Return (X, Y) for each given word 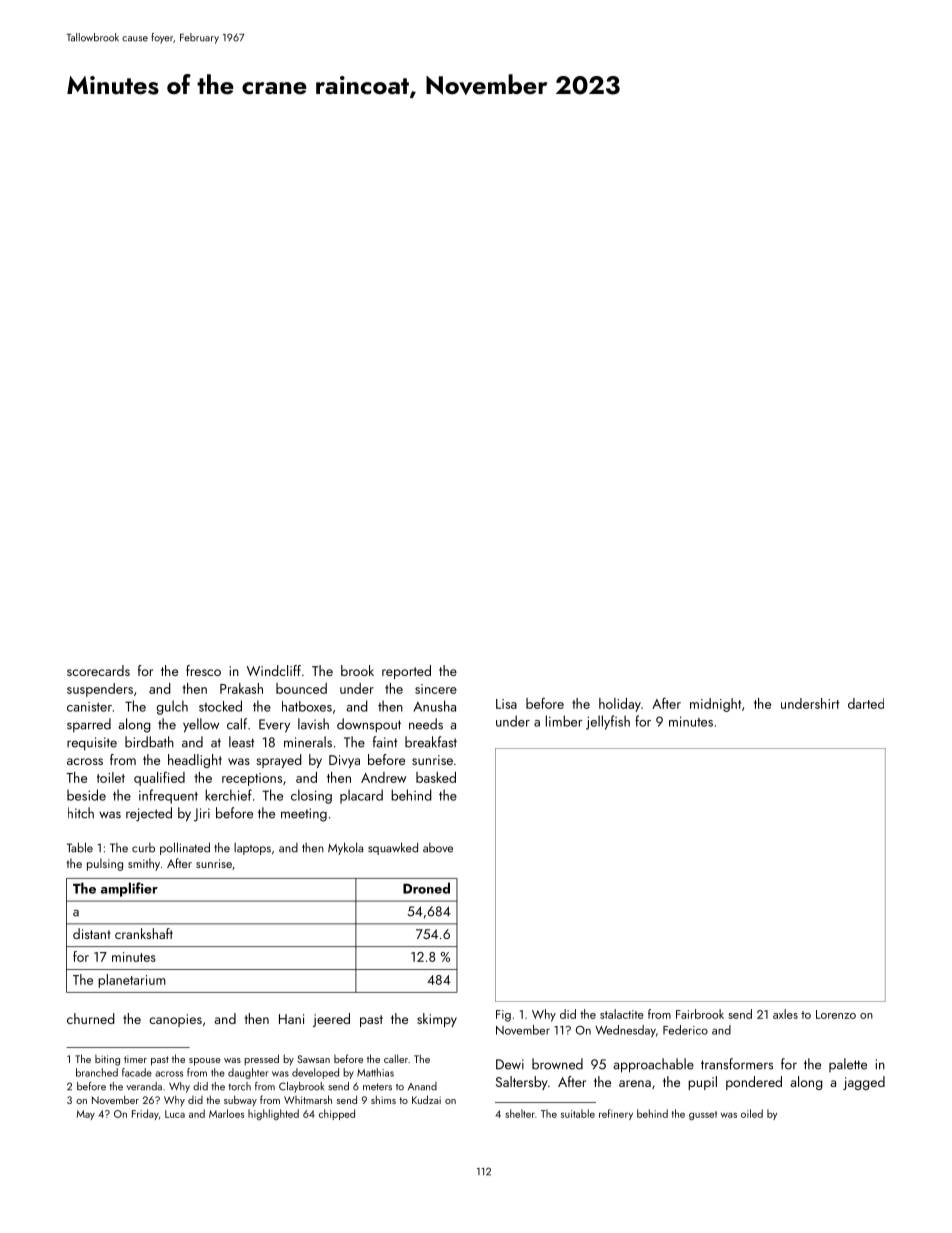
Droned (426, 888)
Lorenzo (836, 1014)
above (438, 848)
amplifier (129, 889)
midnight (715, 705)
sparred (89, 725)
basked (436, 777)
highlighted (273, 1114)
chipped (337, 1114)
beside (86, 795)
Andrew (383, 777)
